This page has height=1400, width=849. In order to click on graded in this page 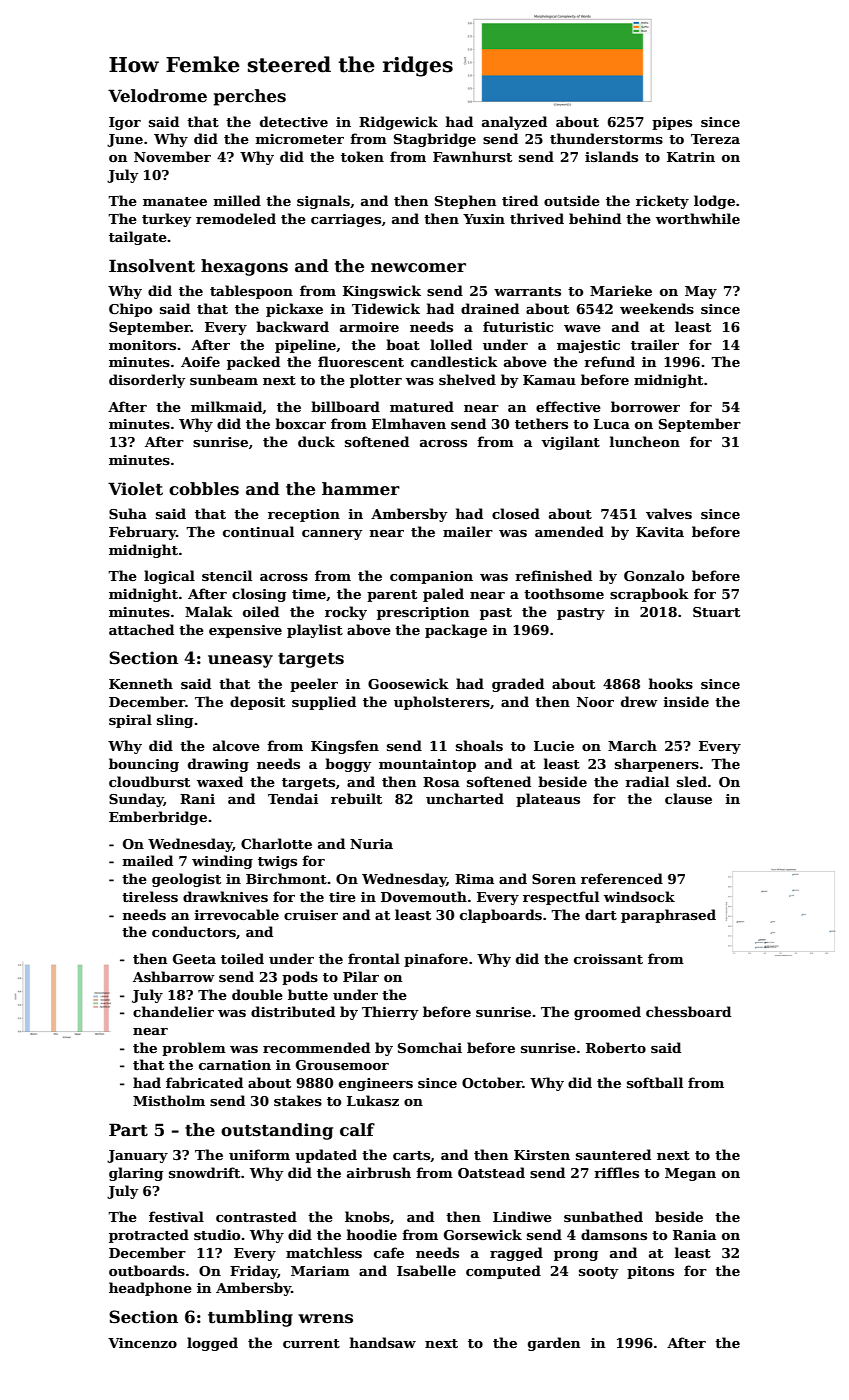, I will do `click(518, 685)`.
